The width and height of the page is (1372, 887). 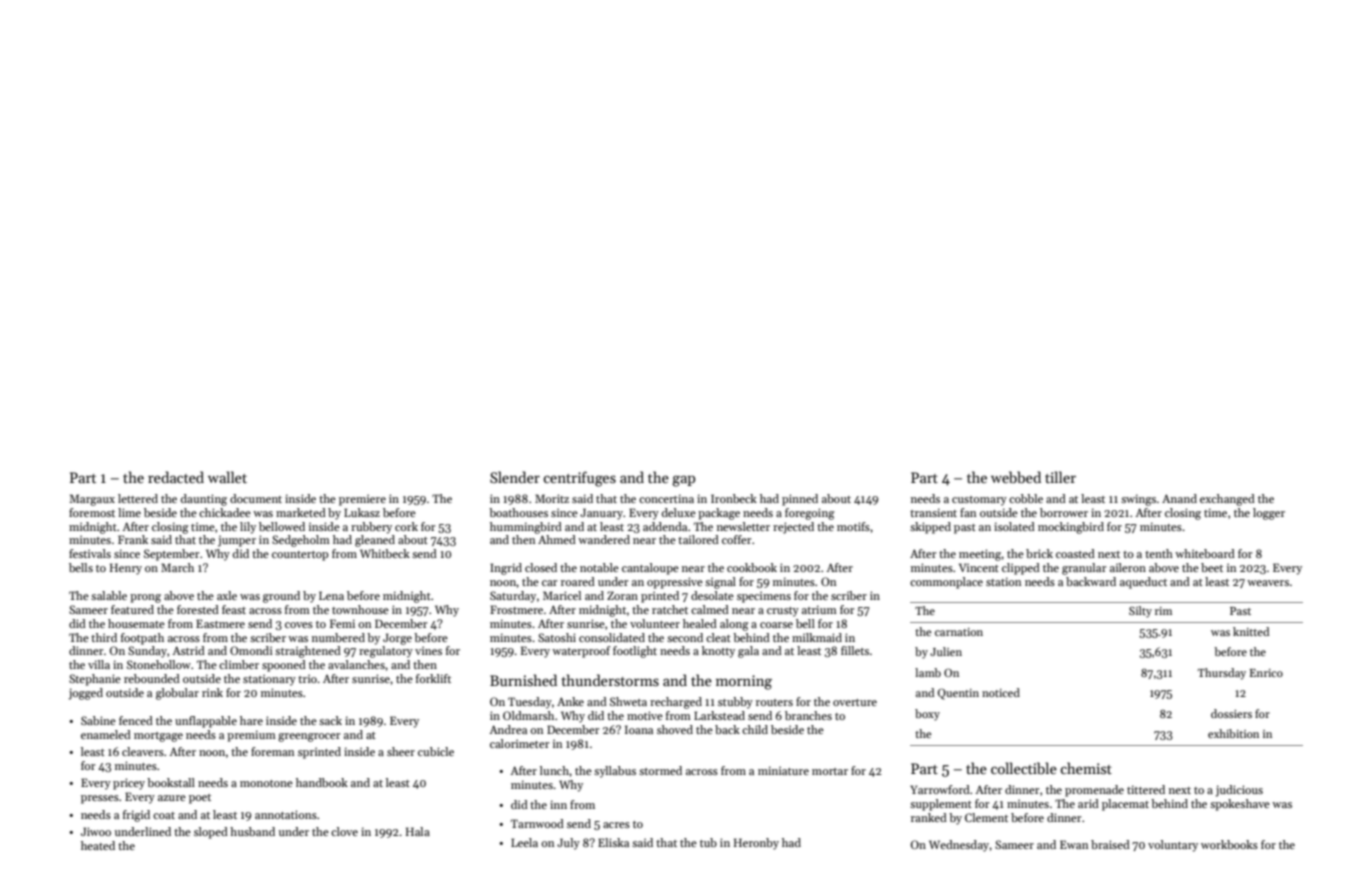 What do you see at coordinates (1039, 553) in the page?
I see `brick` at bounding box center [1039, 553].
